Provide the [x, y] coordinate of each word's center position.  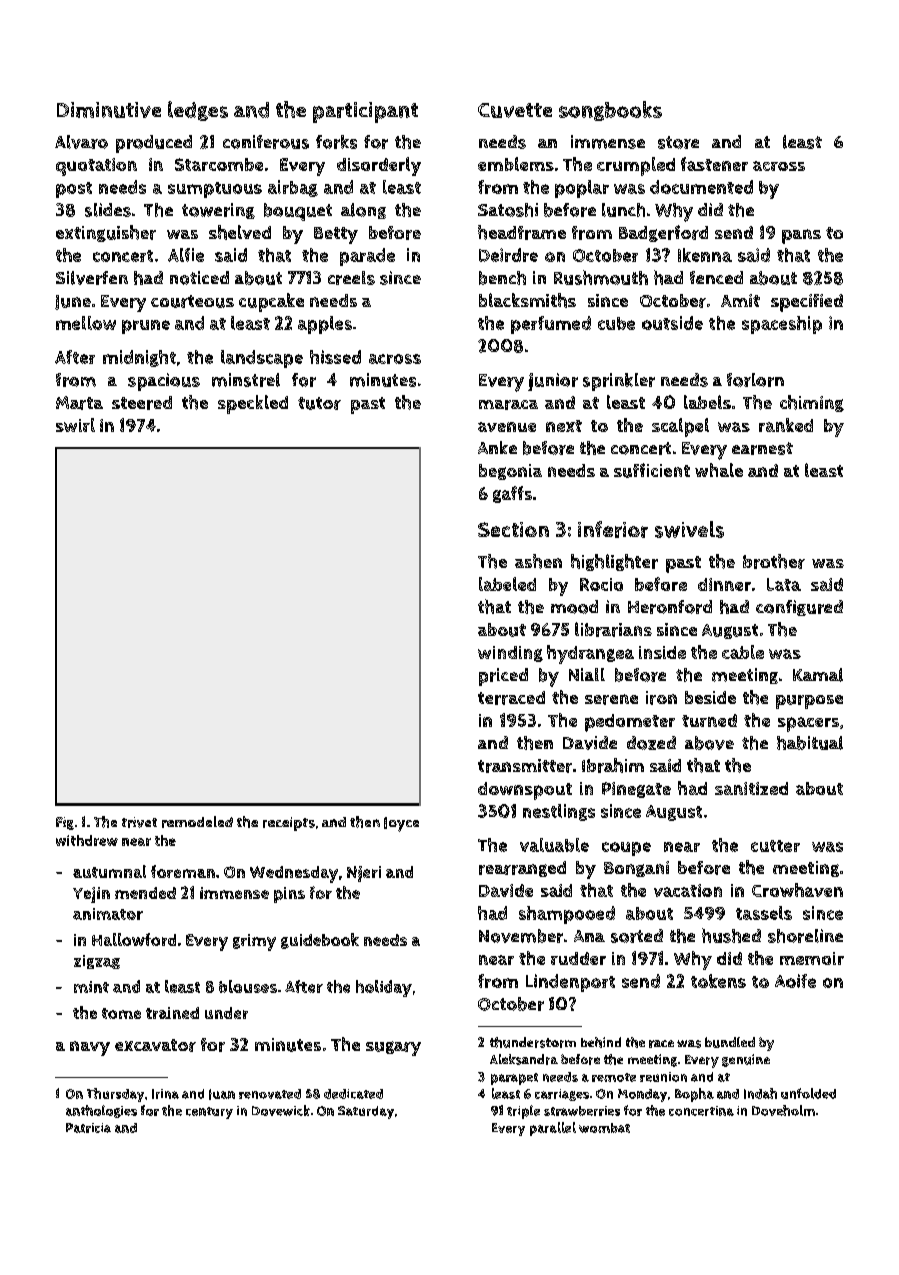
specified [807, 303]
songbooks [610, 111]
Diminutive [109, 110]
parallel [553, 1129]
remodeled [197, 822]
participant [365, 112]
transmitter [525, 766]
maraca [508, 405]
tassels [764, 913]
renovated [270, 1094]
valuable [554, 845]
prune [146, 327]
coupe [626, 849]
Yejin [91, 895]
